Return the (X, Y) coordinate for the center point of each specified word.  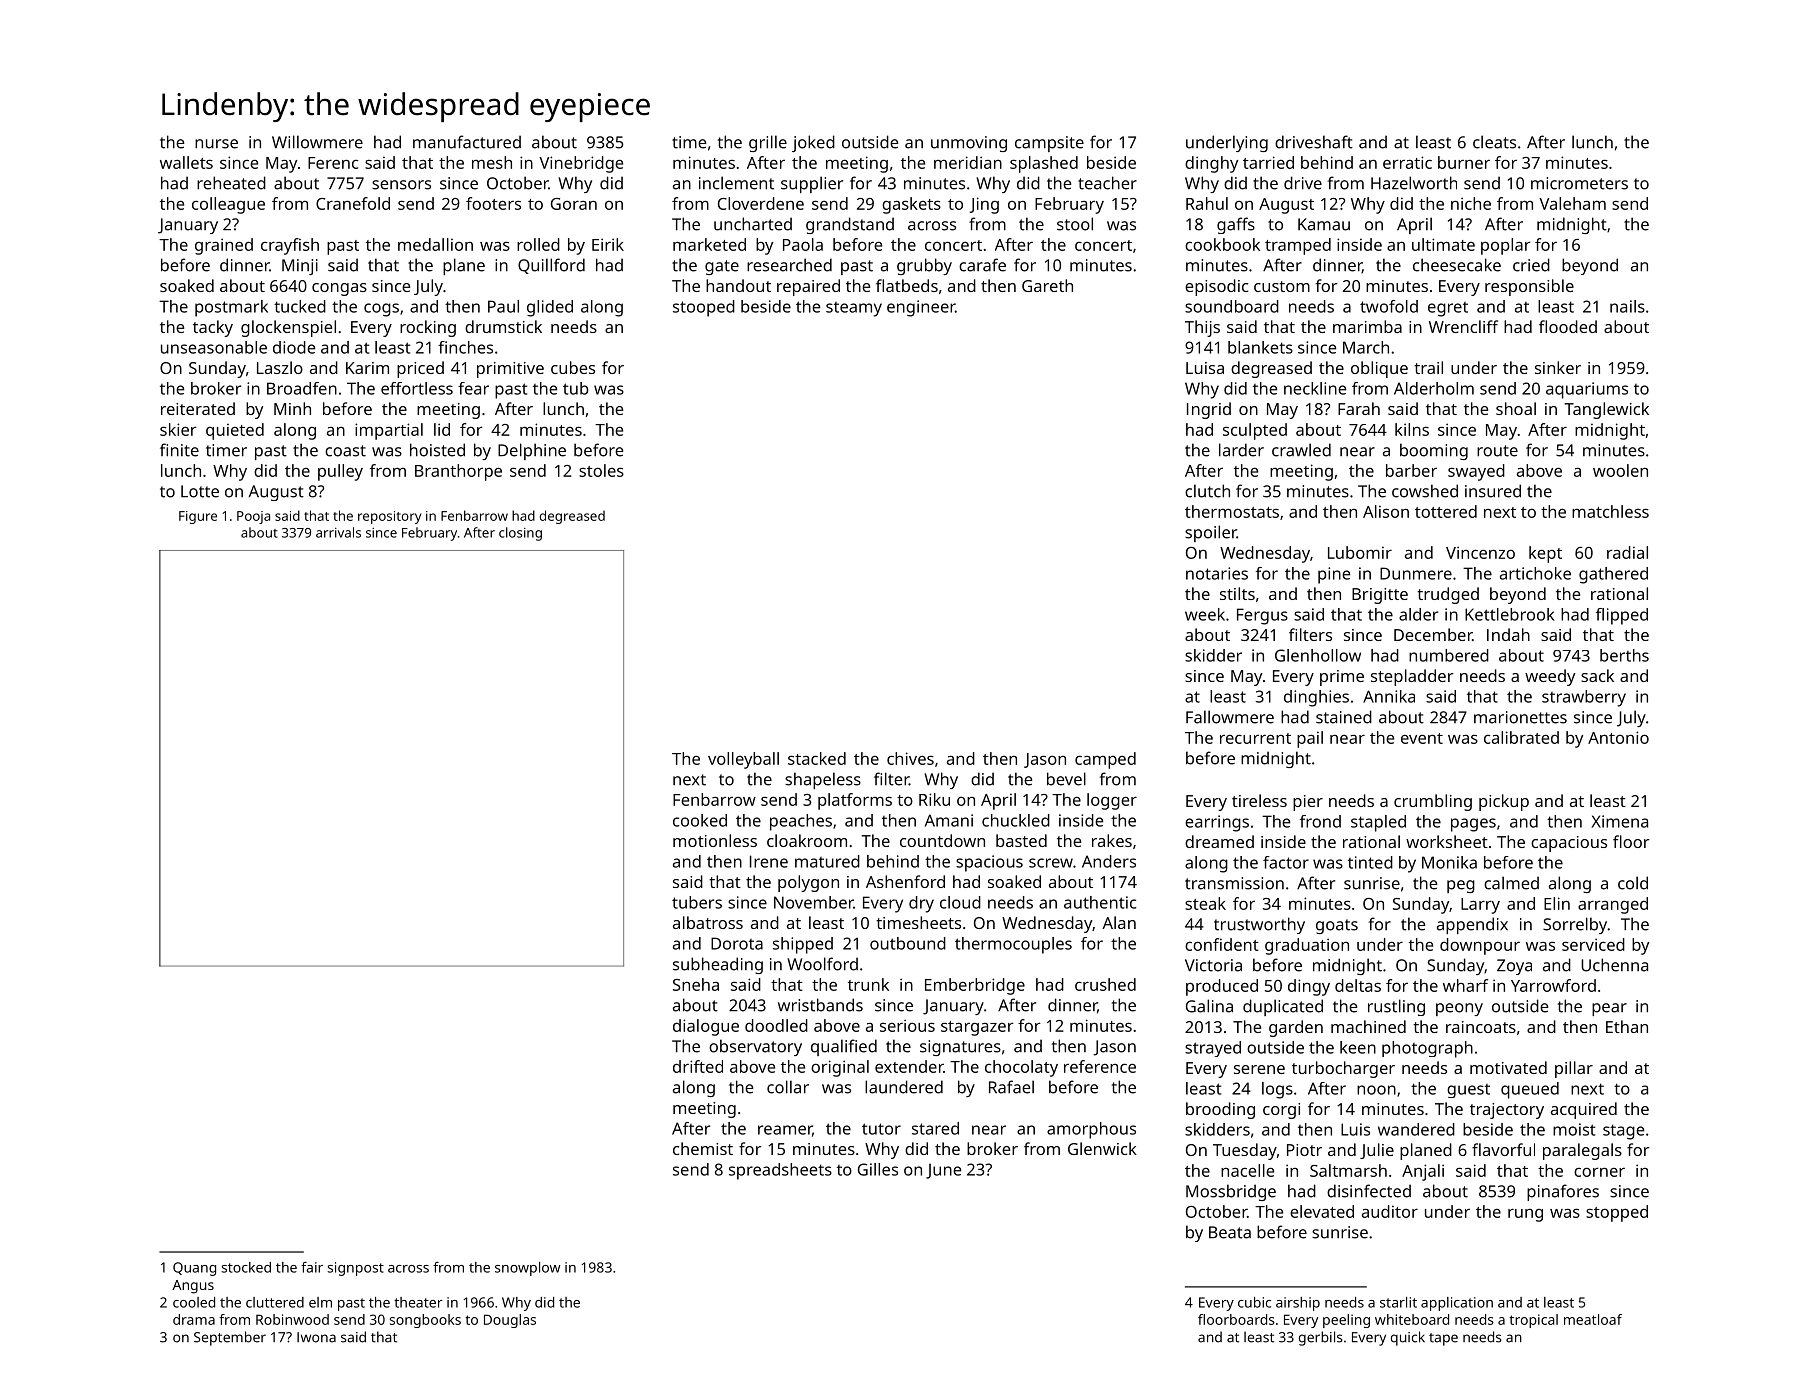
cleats (1494, 142)
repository (389, 517)
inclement (736, 183)
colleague (228, 205)
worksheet (1447, 841)
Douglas (510, 1321)
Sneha (696, 984)
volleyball (743, 760)
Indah (1508, 634)
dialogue (706, 1027)
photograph (1427, 1049)
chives (910, 758)
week (1205, 614)
